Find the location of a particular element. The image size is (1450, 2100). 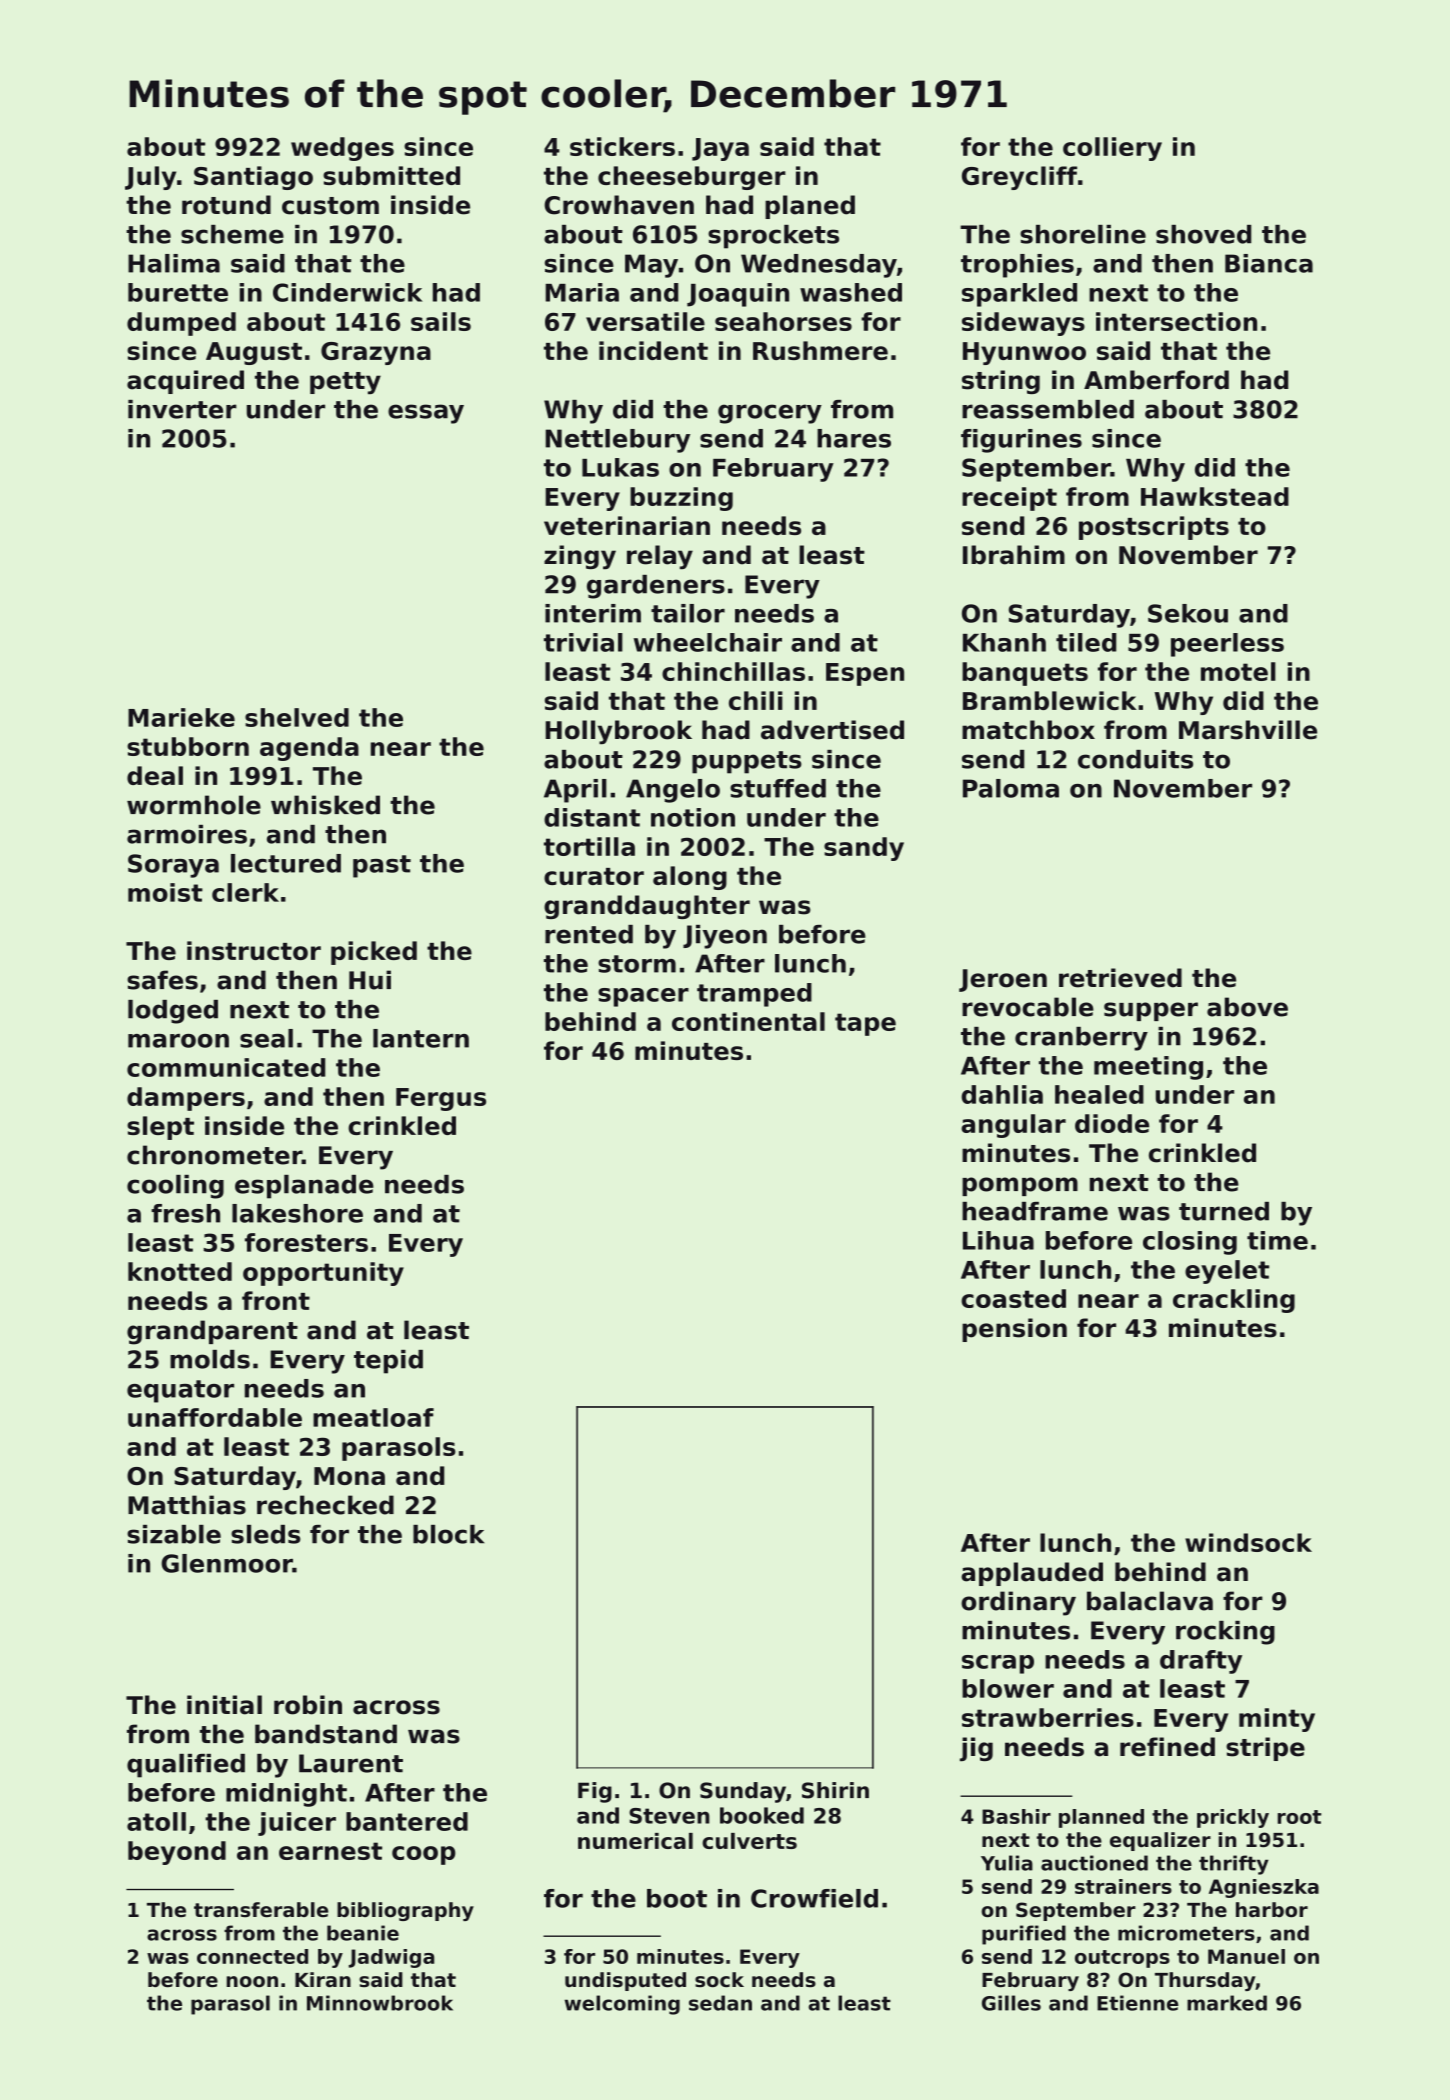

time is located at coordinates (1277, 1240).
